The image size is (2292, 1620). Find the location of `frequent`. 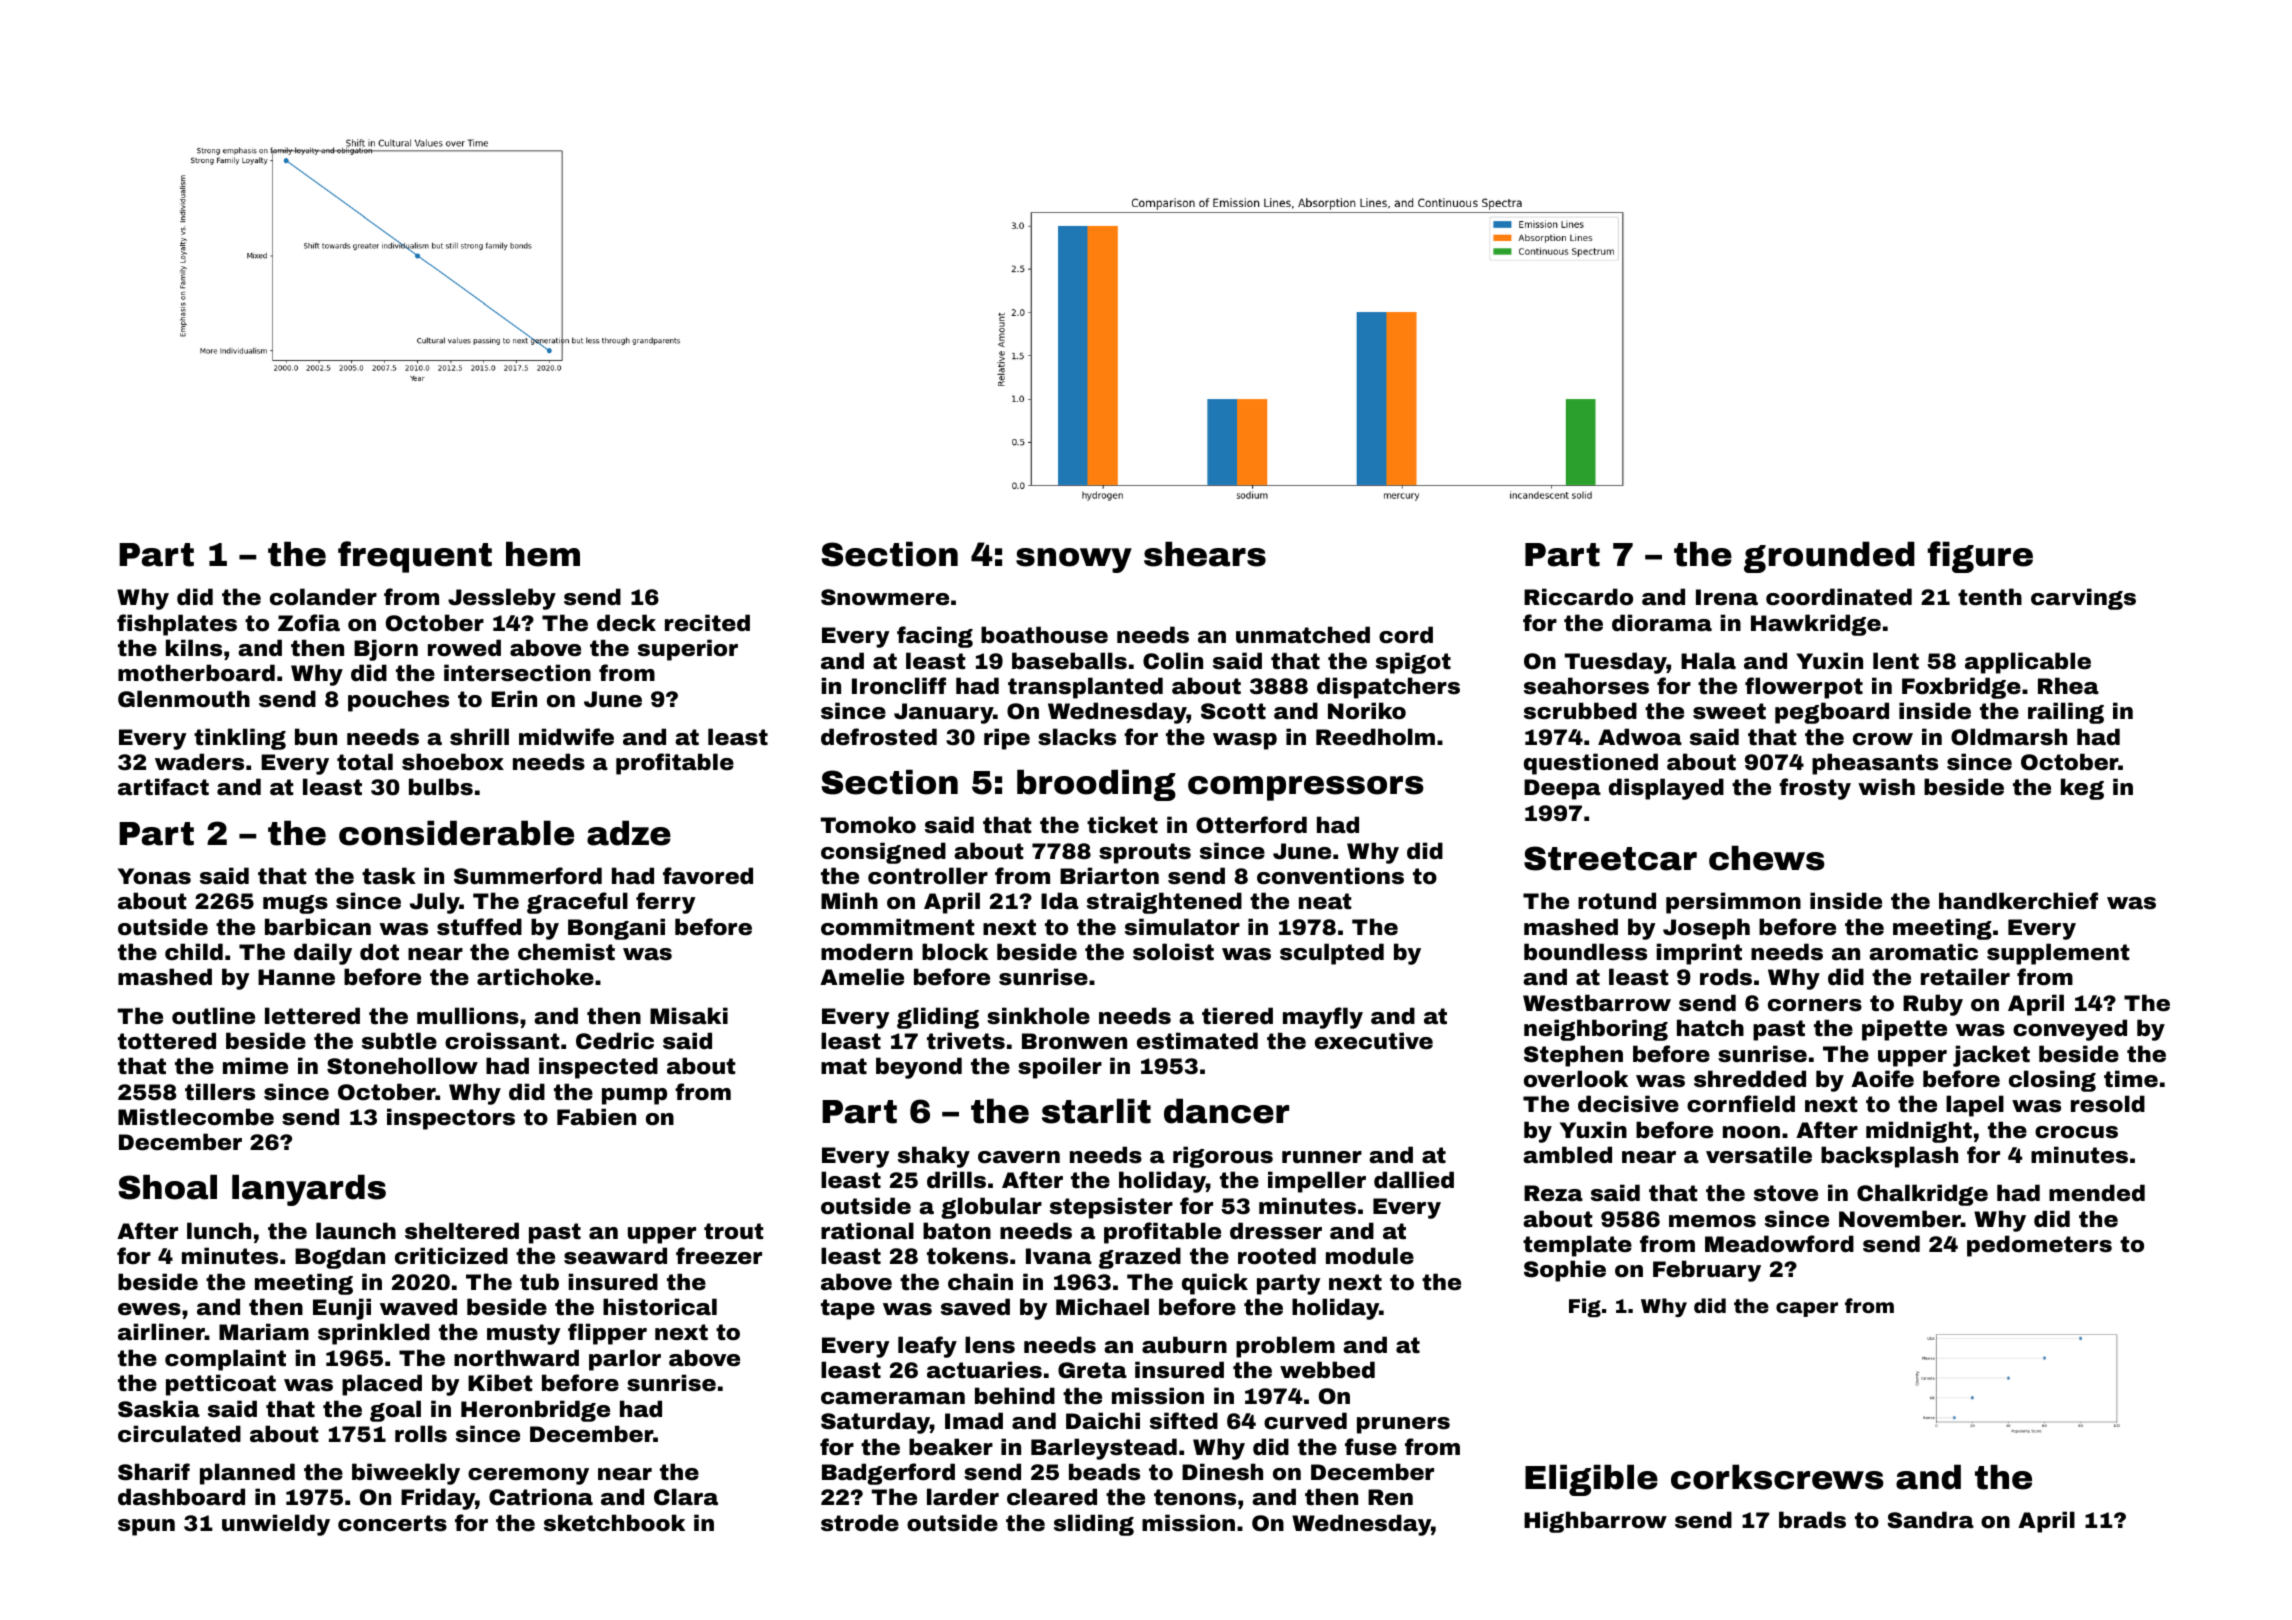

frequent is located at coordinates (415, 557).
